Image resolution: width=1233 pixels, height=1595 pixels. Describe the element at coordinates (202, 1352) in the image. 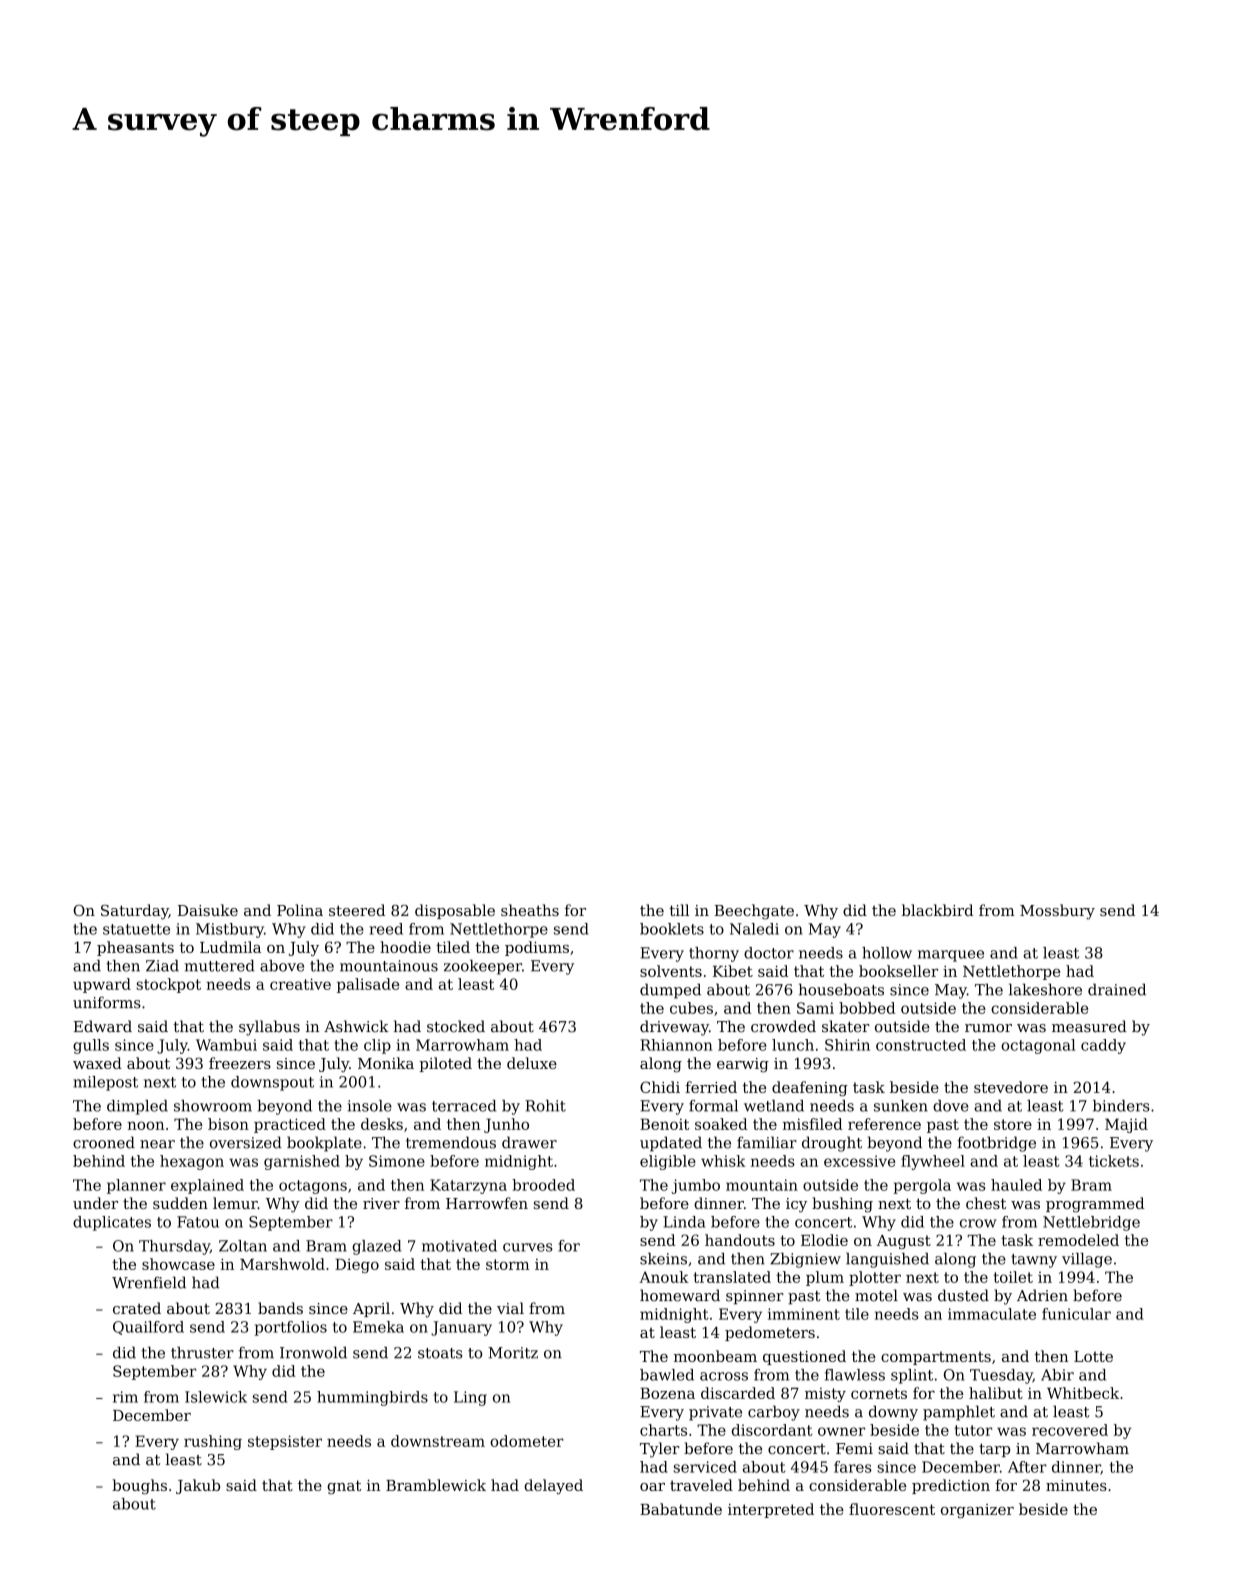

I see `thruster` at that location.
